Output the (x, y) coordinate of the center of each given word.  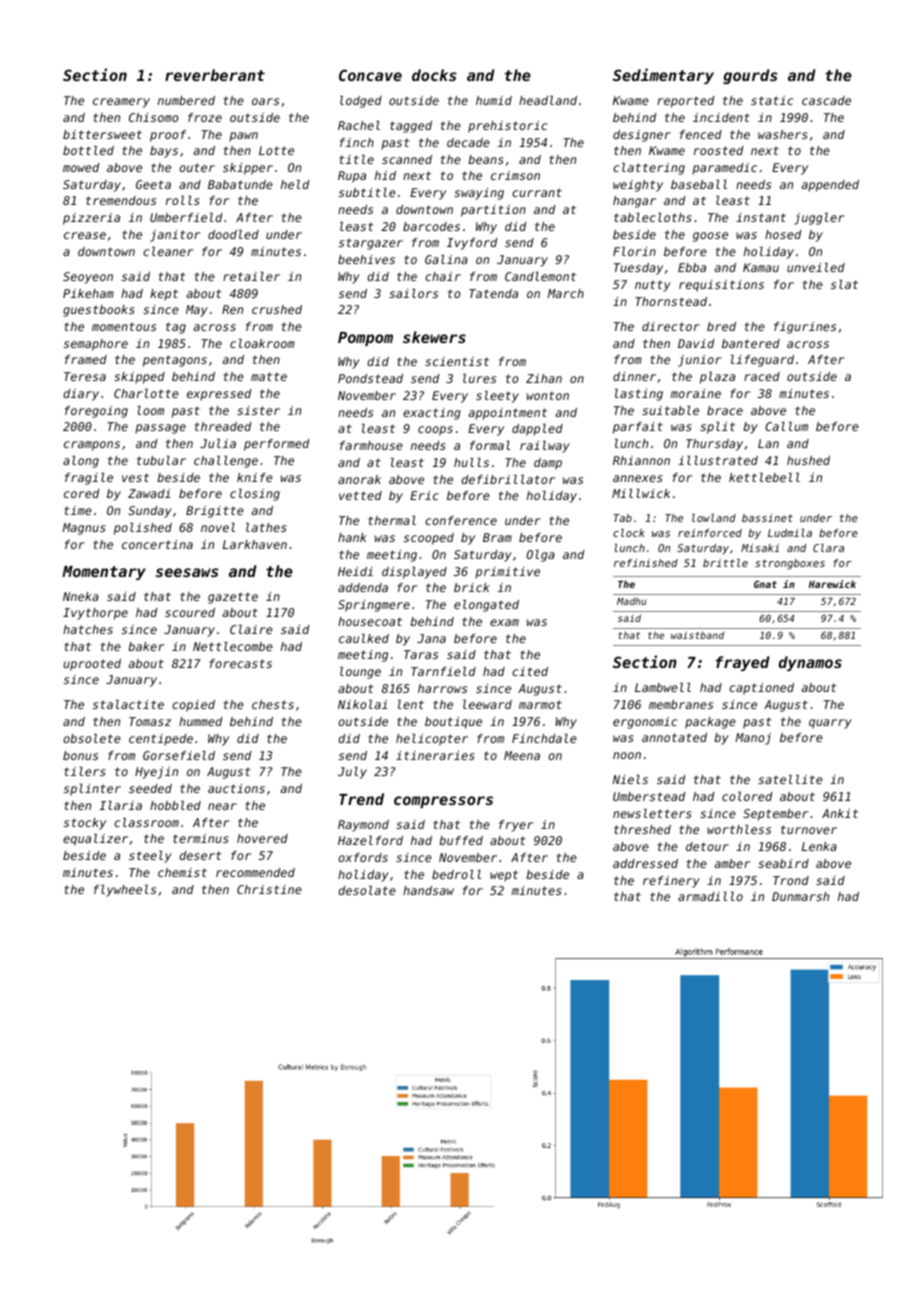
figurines (805, 328)
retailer (251, 276)
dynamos (810, 663)
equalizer (95, 840)
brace (725, 410)
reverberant (215, 75)
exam (504, 622)
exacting (432, 414)
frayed (743, 663)
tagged (411, 127)
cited (530, 671)
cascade (826, 100)
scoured (190, 612)
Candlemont (540, 276)
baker (146, 646)
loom (150, 410)
